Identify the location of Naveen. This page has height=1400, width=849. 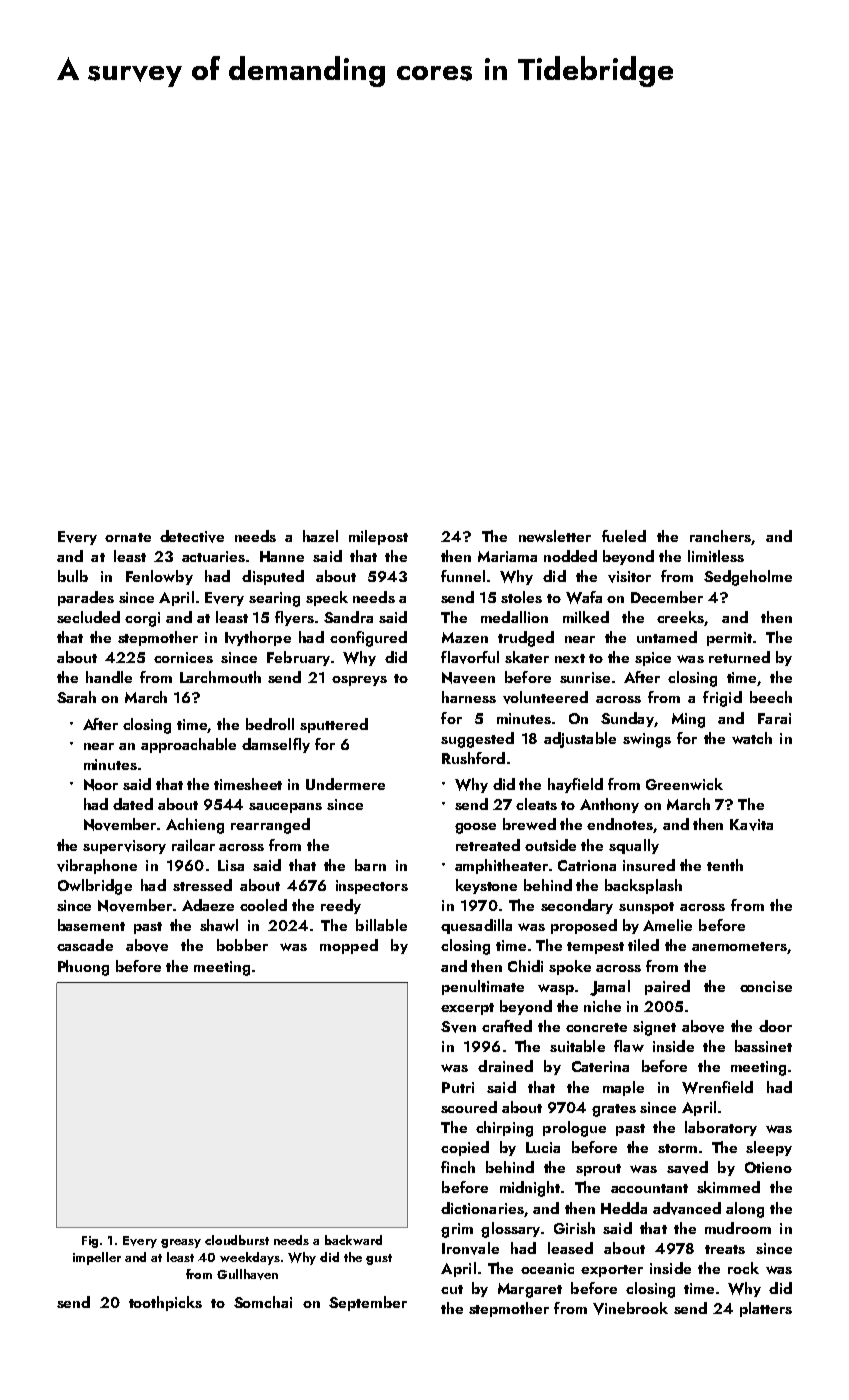
(468, 678).
